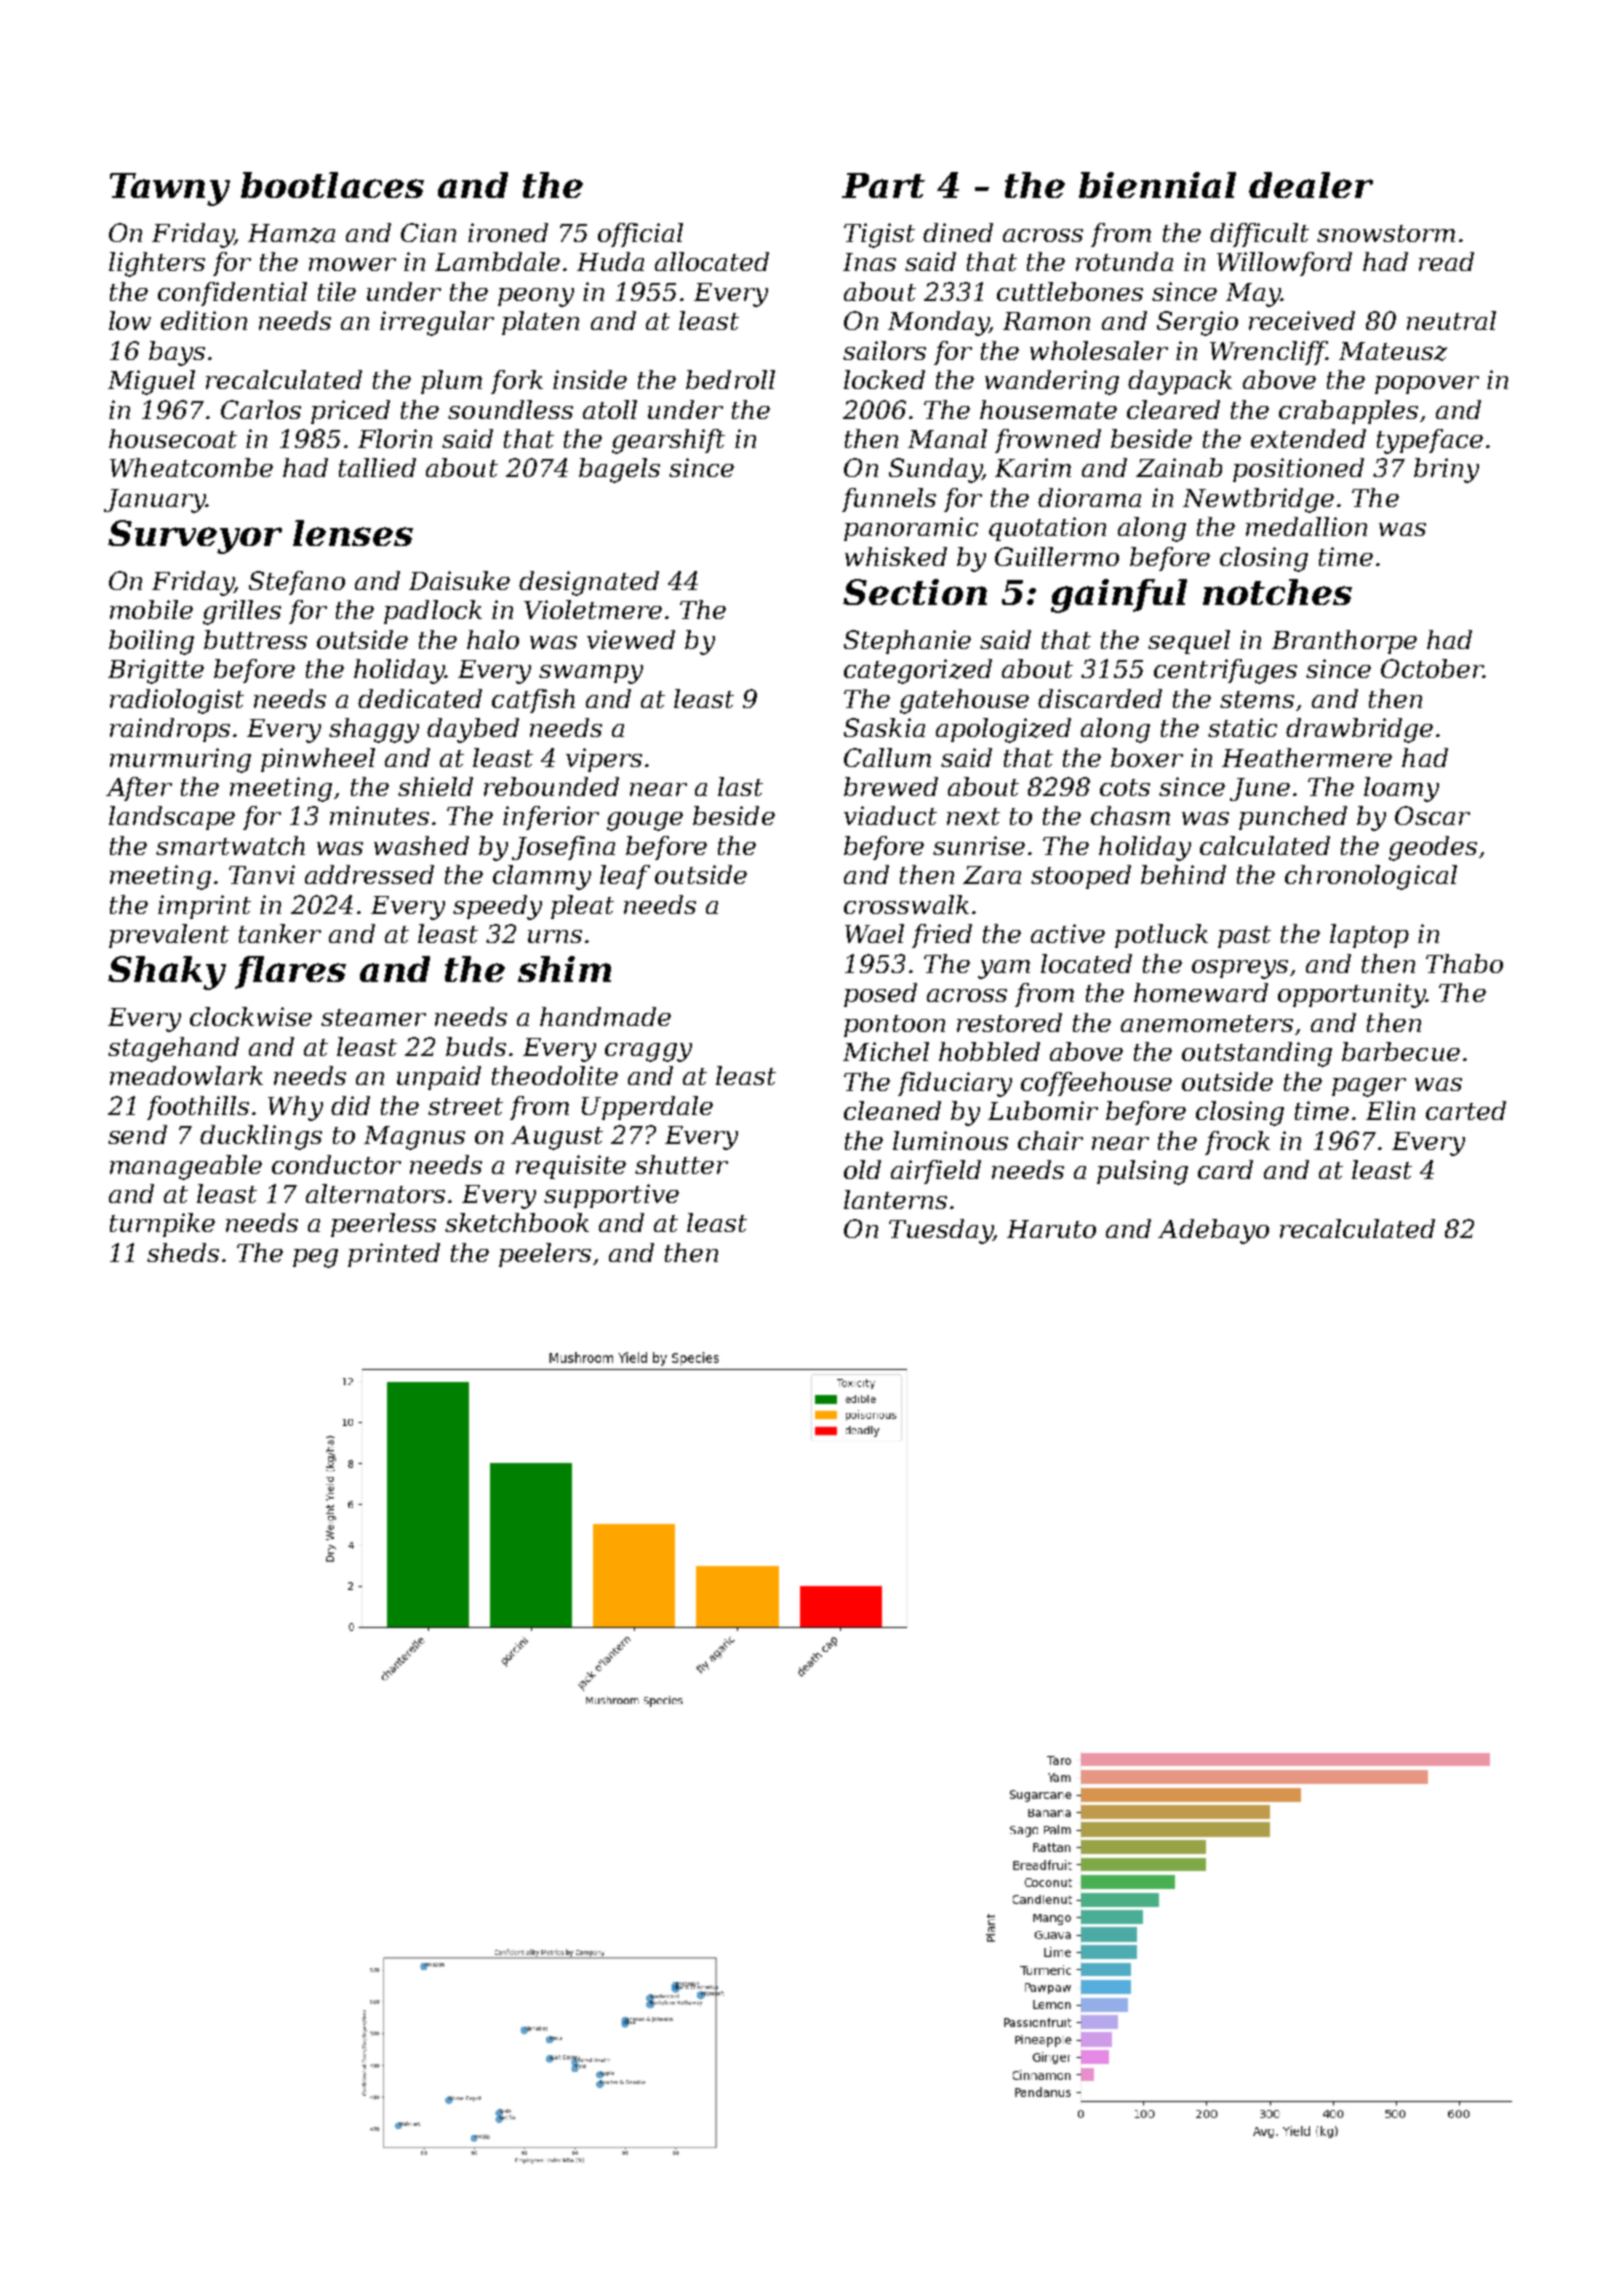  Describe the element at coordinates (1157, 185) in the image. I see `biennial` at that location.
